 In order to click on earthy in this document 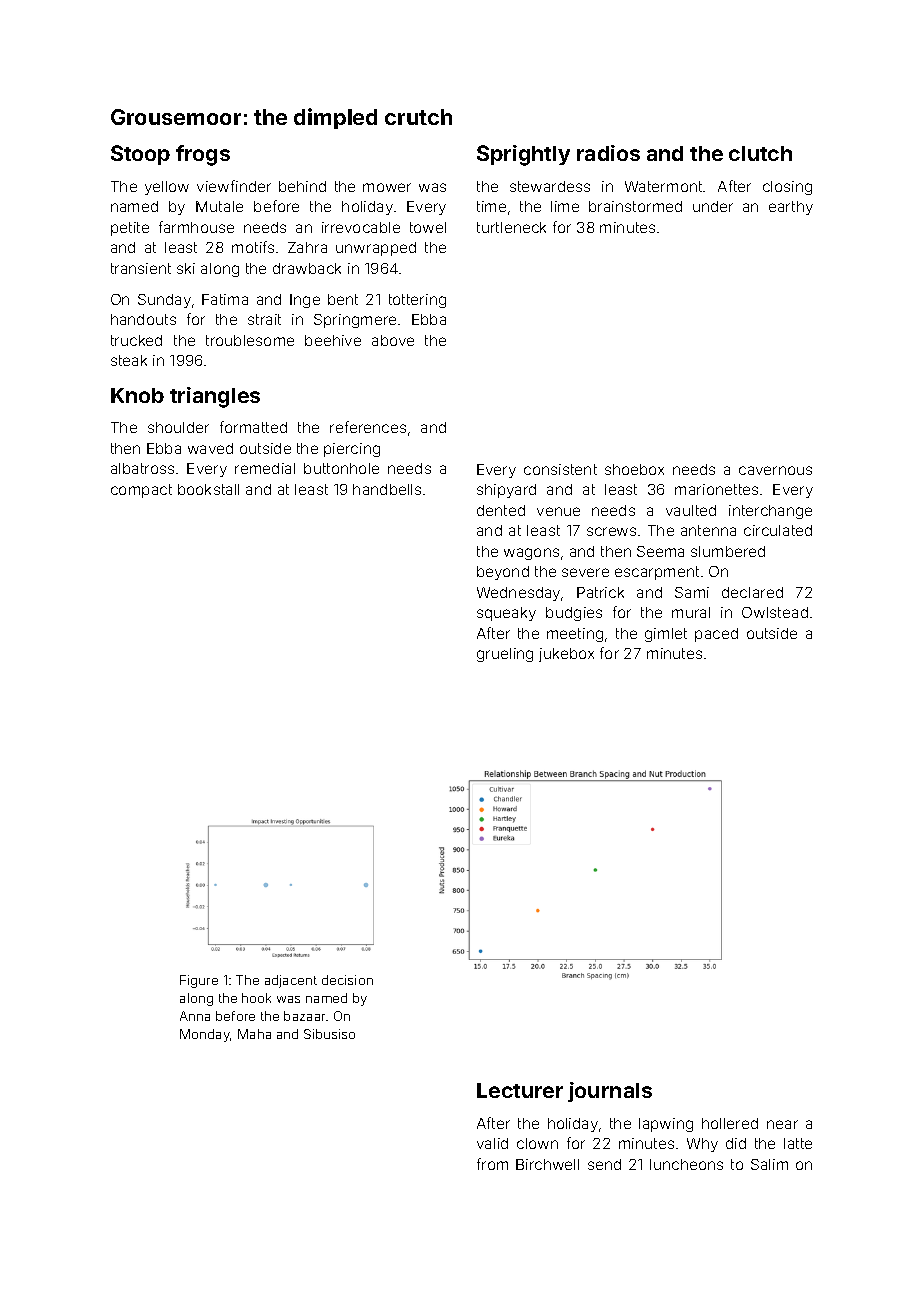, I will do `click(791, 208)`.
